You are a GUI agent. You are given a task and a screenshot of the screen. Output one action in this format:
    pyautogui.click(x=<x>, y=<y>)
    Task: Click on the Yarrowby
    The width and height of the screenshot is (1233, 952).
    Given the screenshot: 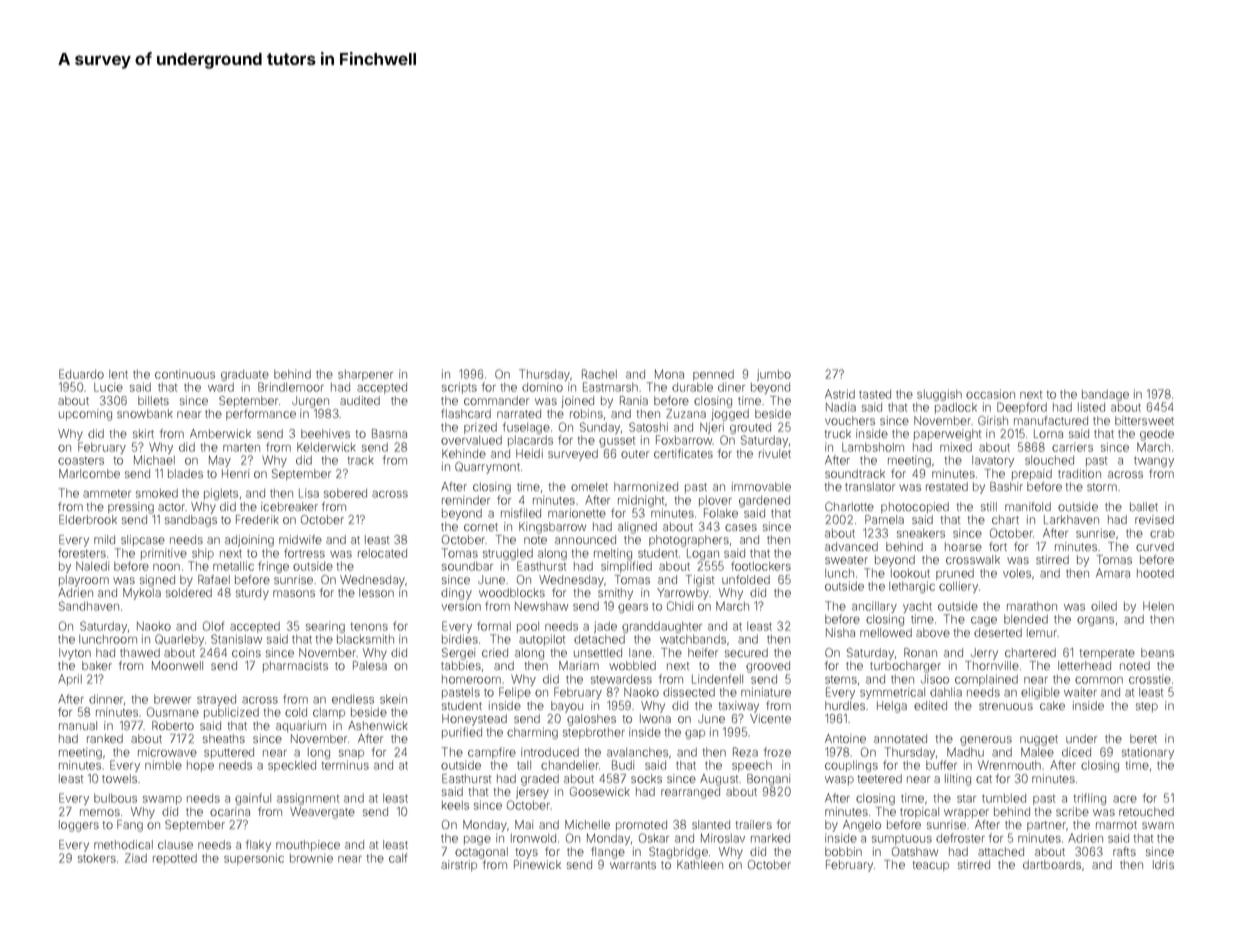 What is the action you would take?
    pyautogui.click(x=683, y=594)
